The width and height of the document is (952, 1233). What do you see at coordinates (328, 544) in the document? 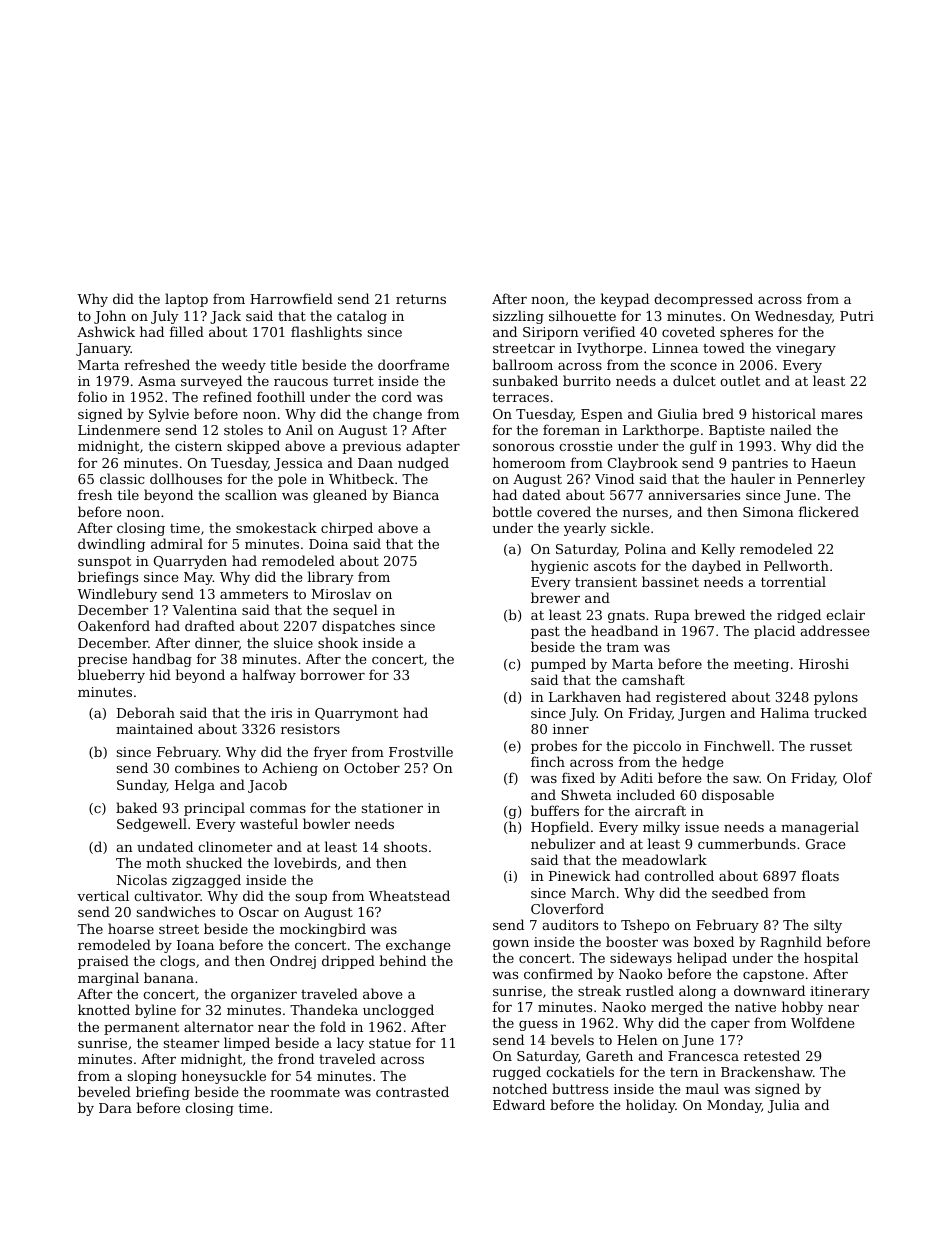
I see `Doina` at bounding box center [328, 544].
